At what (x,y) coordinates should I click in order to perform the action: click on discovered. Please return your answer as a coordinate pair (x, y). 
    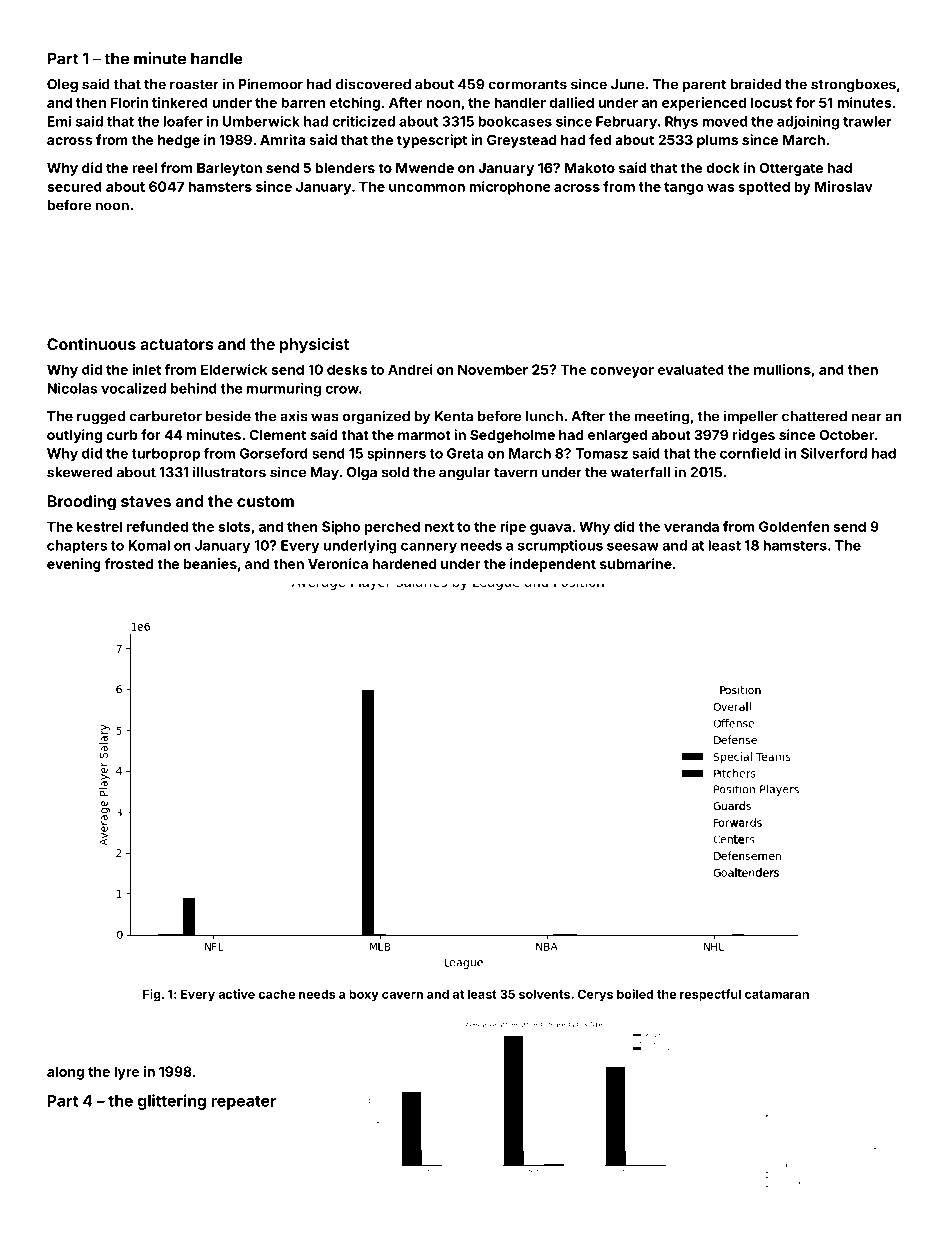
    Looking at the image, I should click on (373, 84).
